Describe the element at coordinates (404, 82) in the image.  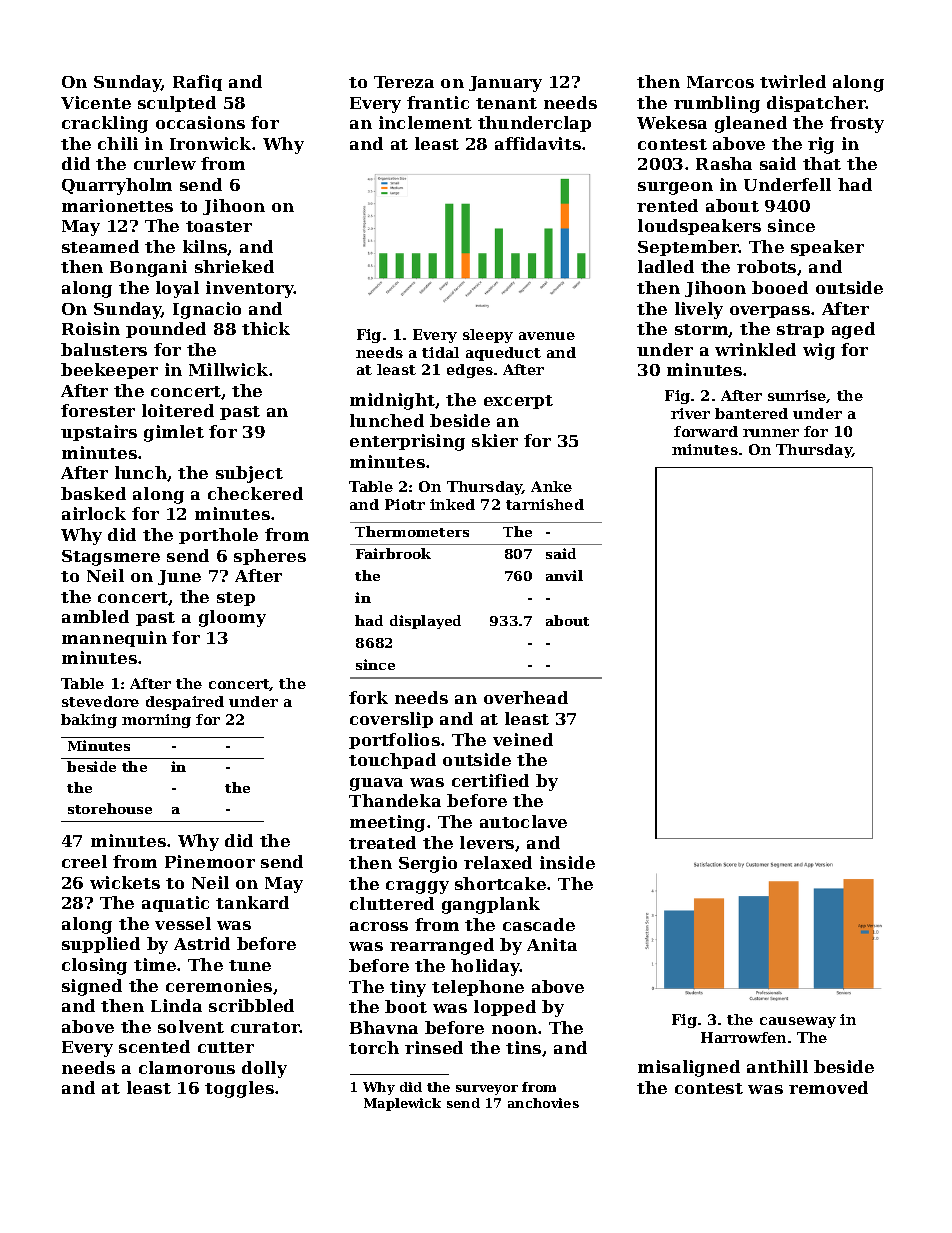
I see `Tereza` at that location.
